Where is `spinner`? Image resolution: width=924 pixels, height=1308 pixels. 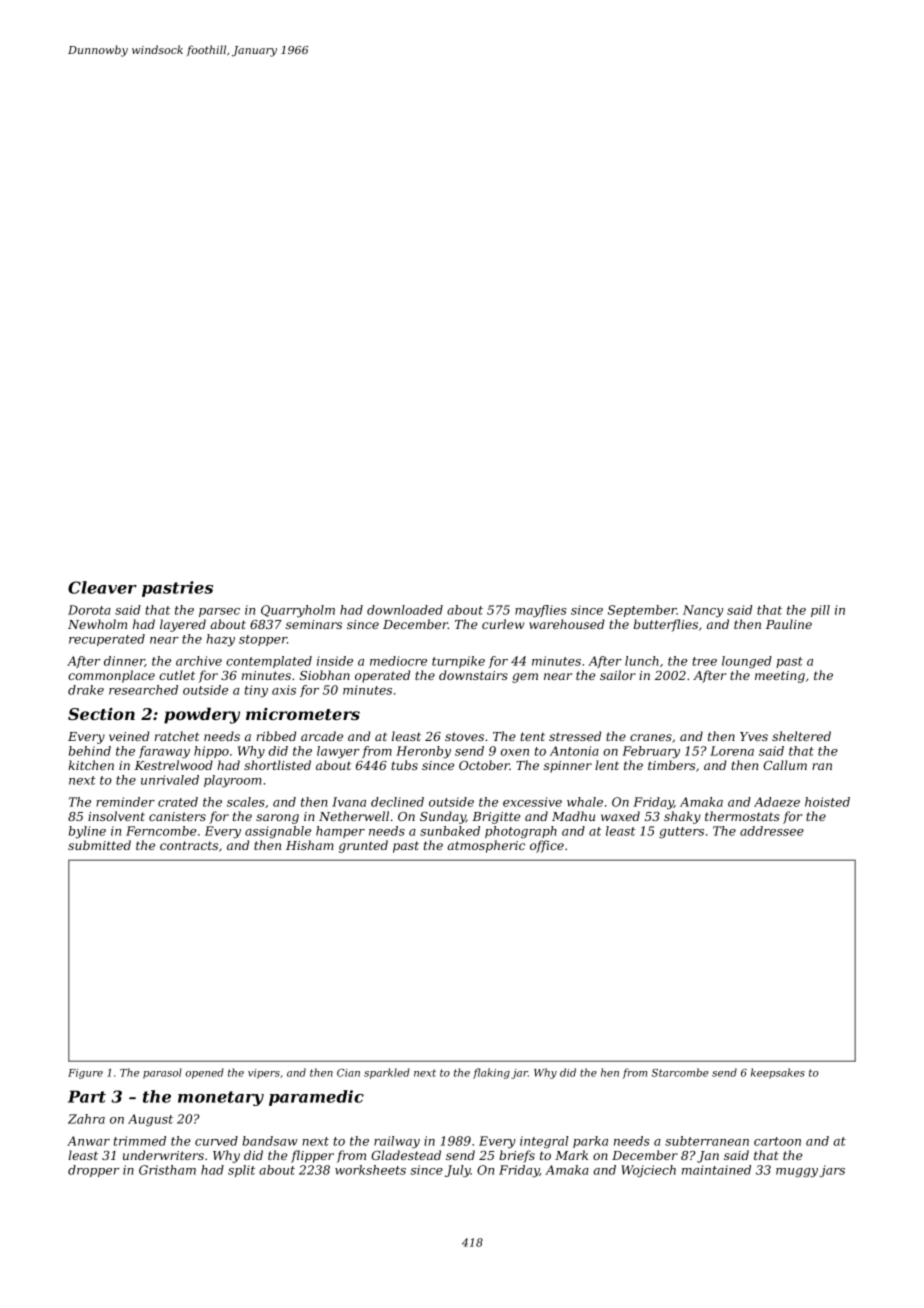
spinner is located at coordinates (568, 767).
